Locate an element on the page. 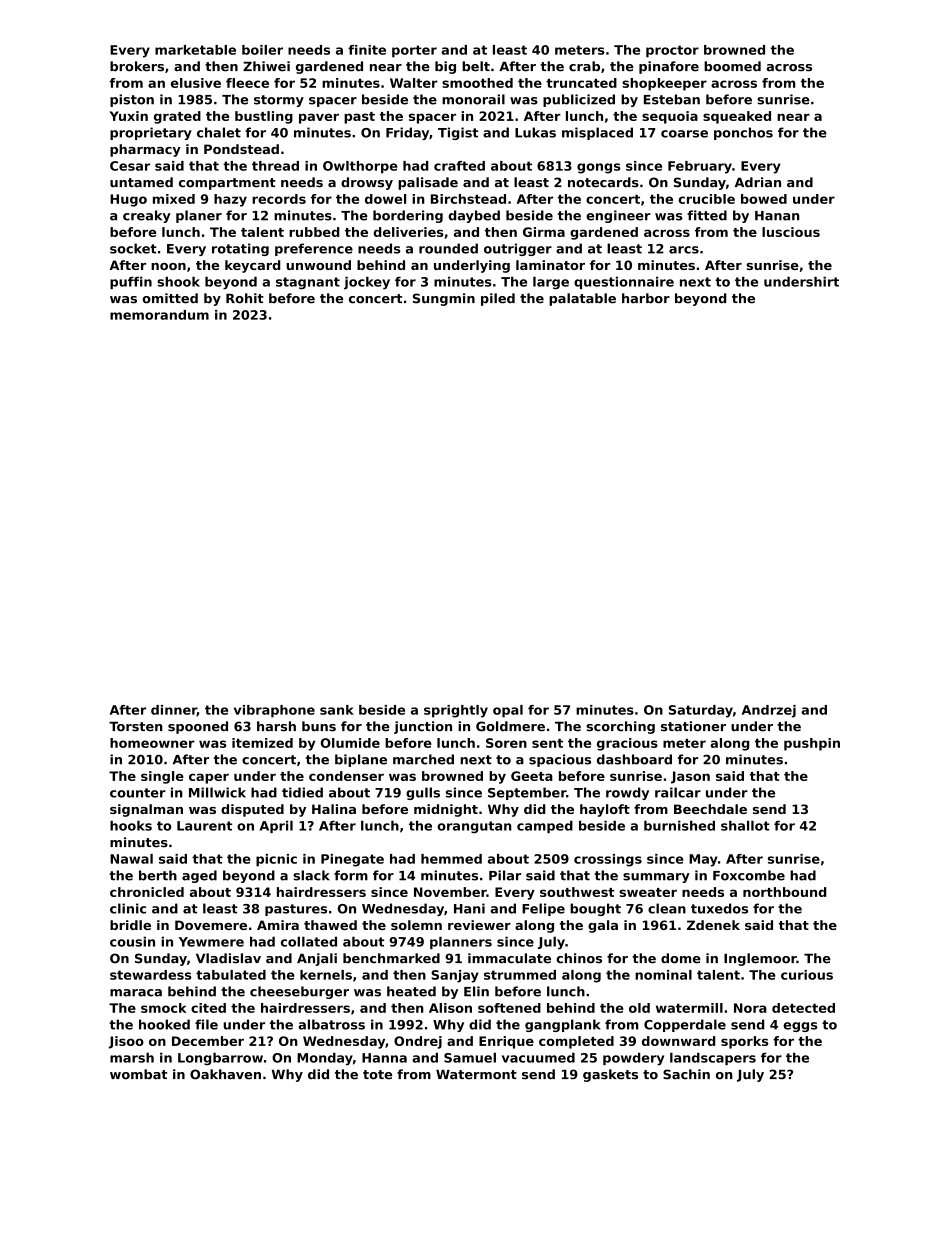  Sachin is located at coordinates (686, 1074).
